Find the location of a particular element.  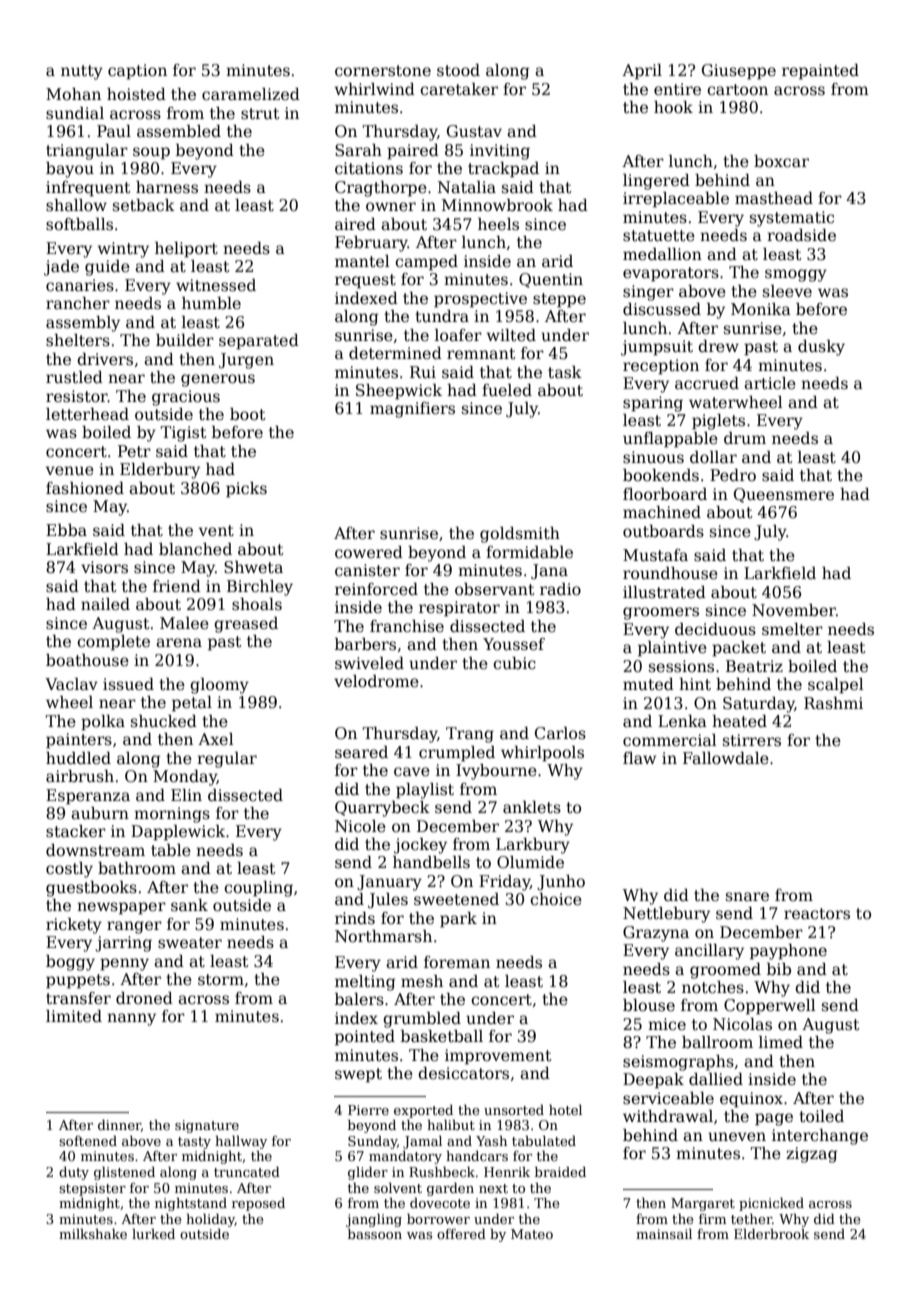

February is located at coordinates (371, 244).
